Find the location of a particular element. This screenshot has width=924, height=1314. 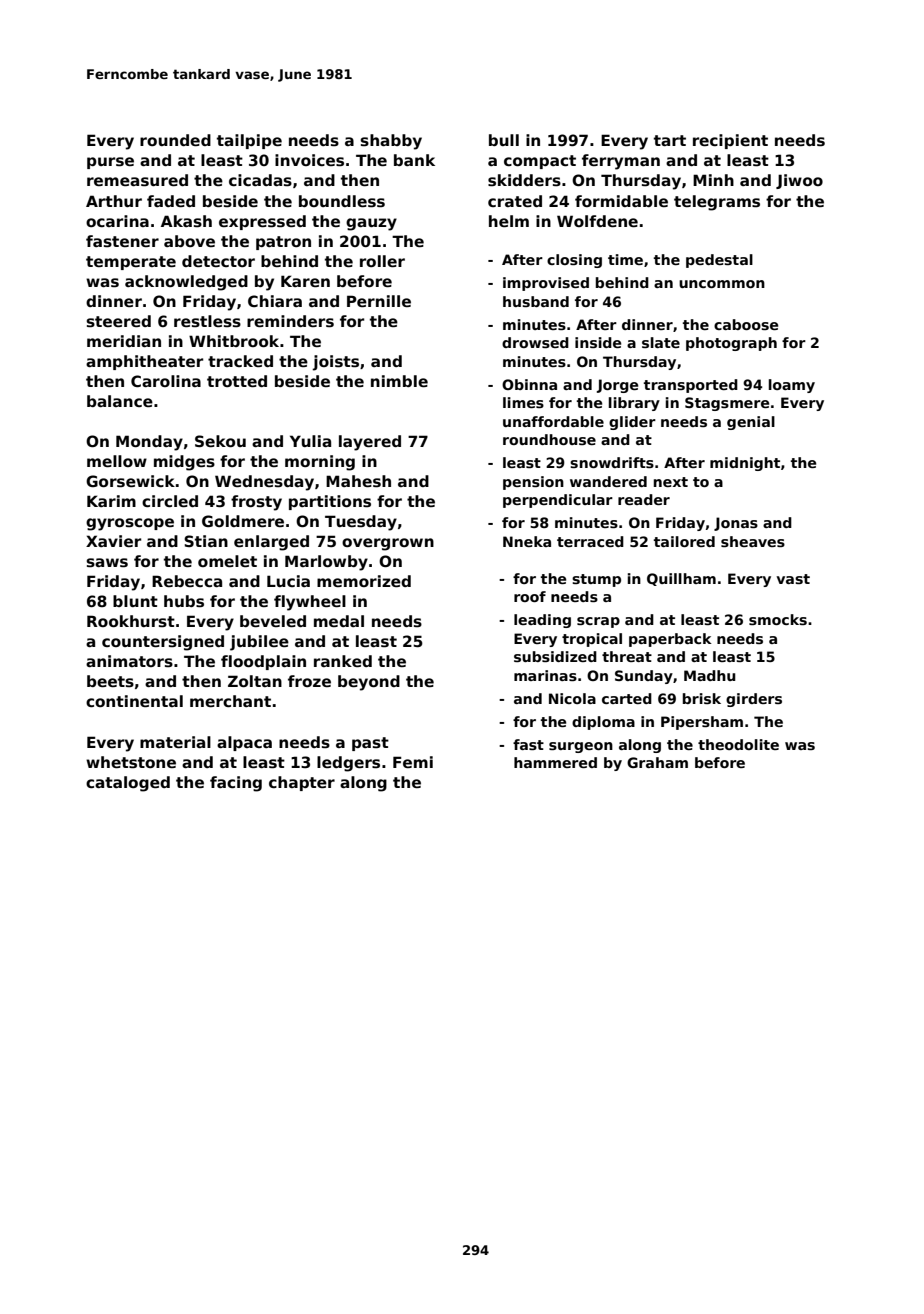

midnight is located at coordinates (745, 464).
